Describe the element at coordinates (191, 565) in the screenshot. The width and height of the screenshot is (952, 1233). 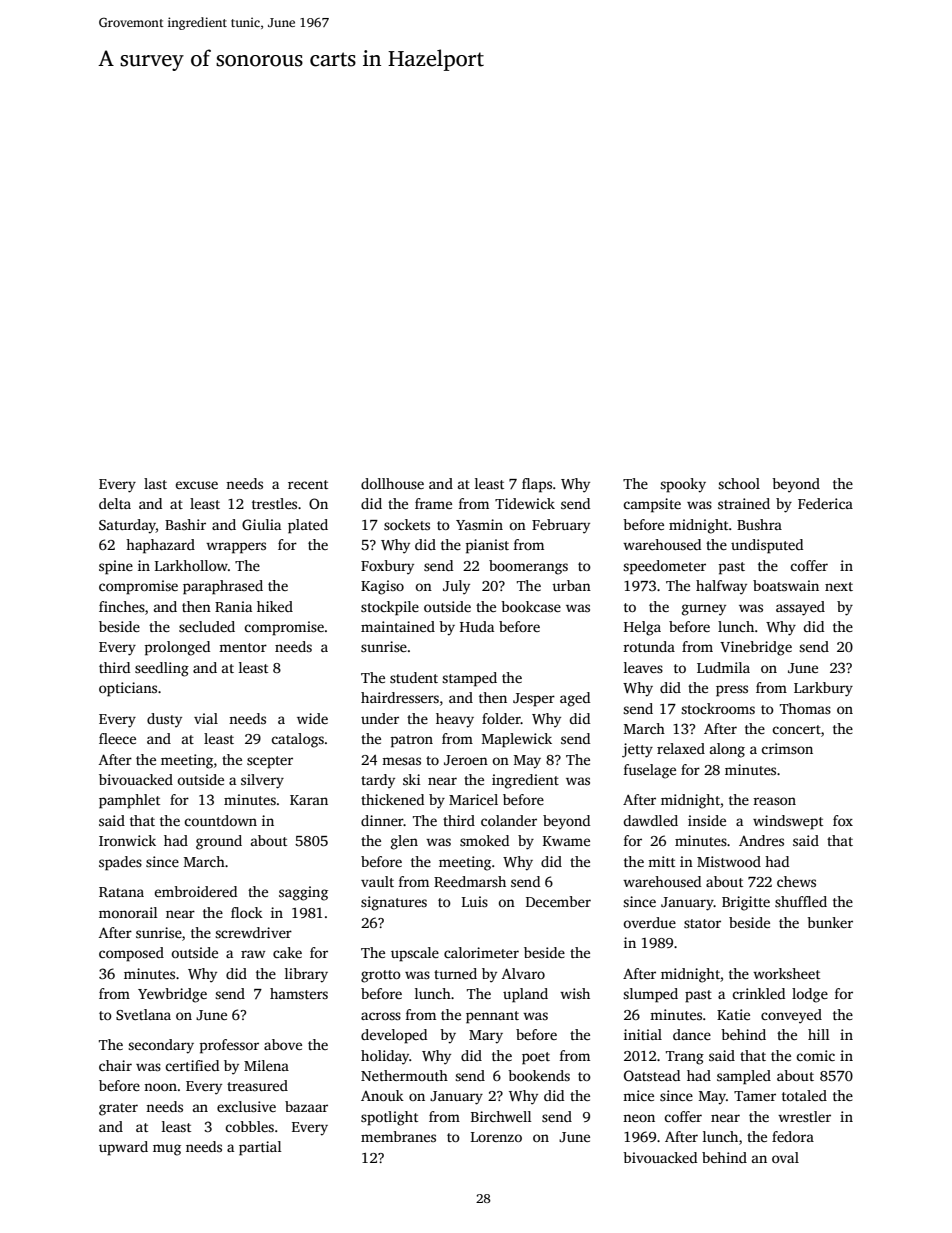
I see `Larkhollow` at that location.
